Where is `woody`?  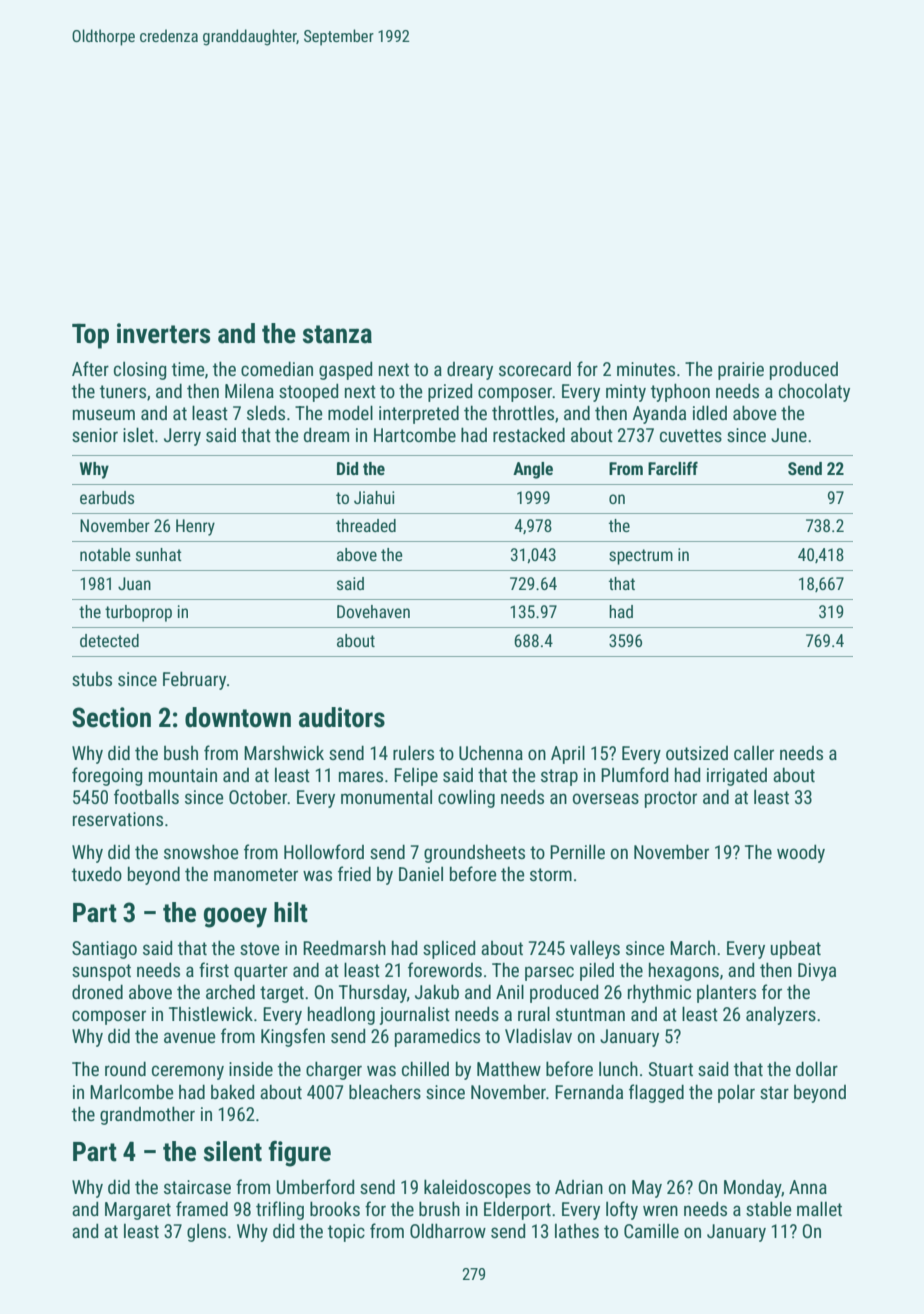 woody is located at coordinates (801, 853).
